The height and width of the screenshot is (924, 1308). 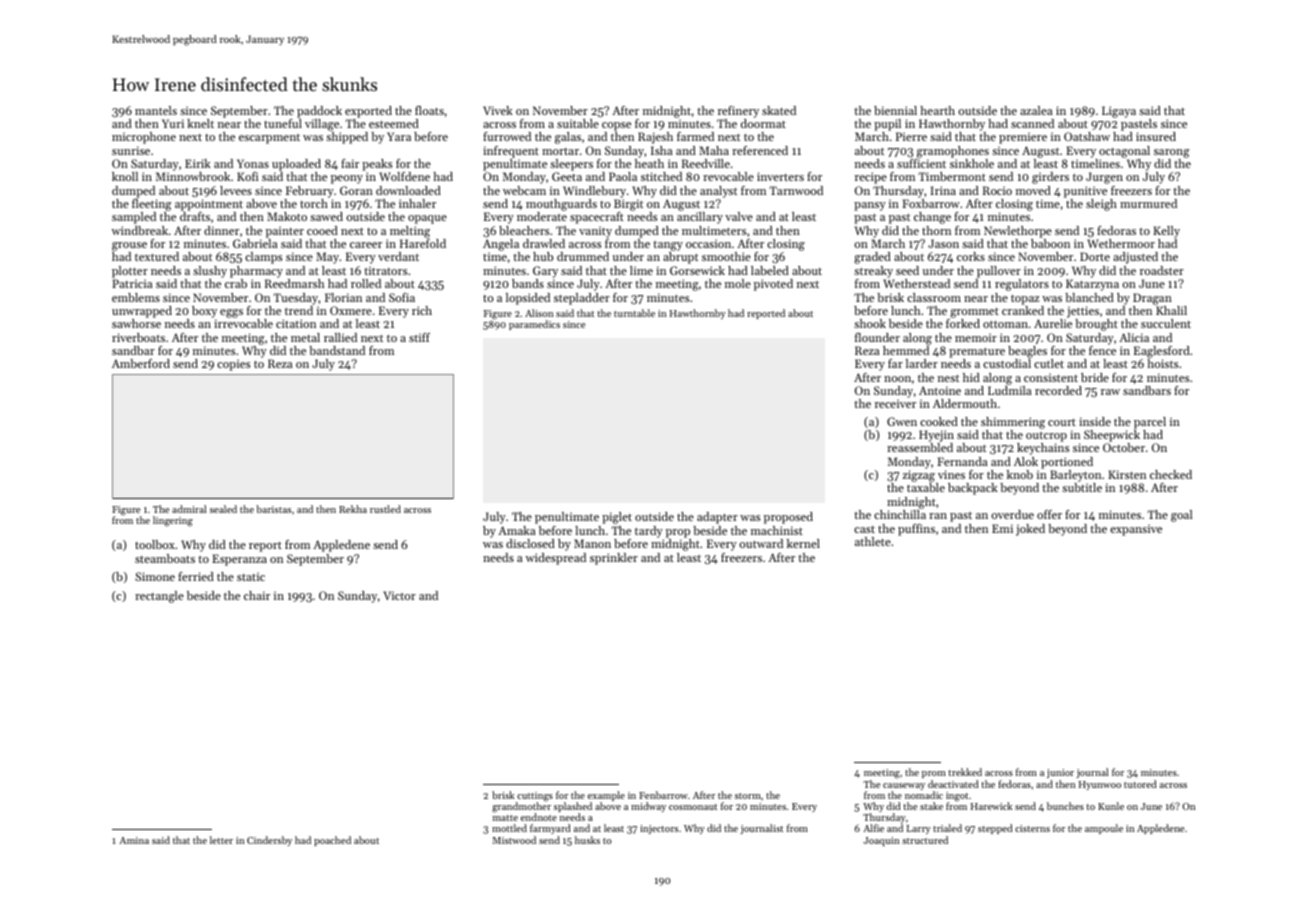 I want to click on turntable, so click(x=634, y=313).
